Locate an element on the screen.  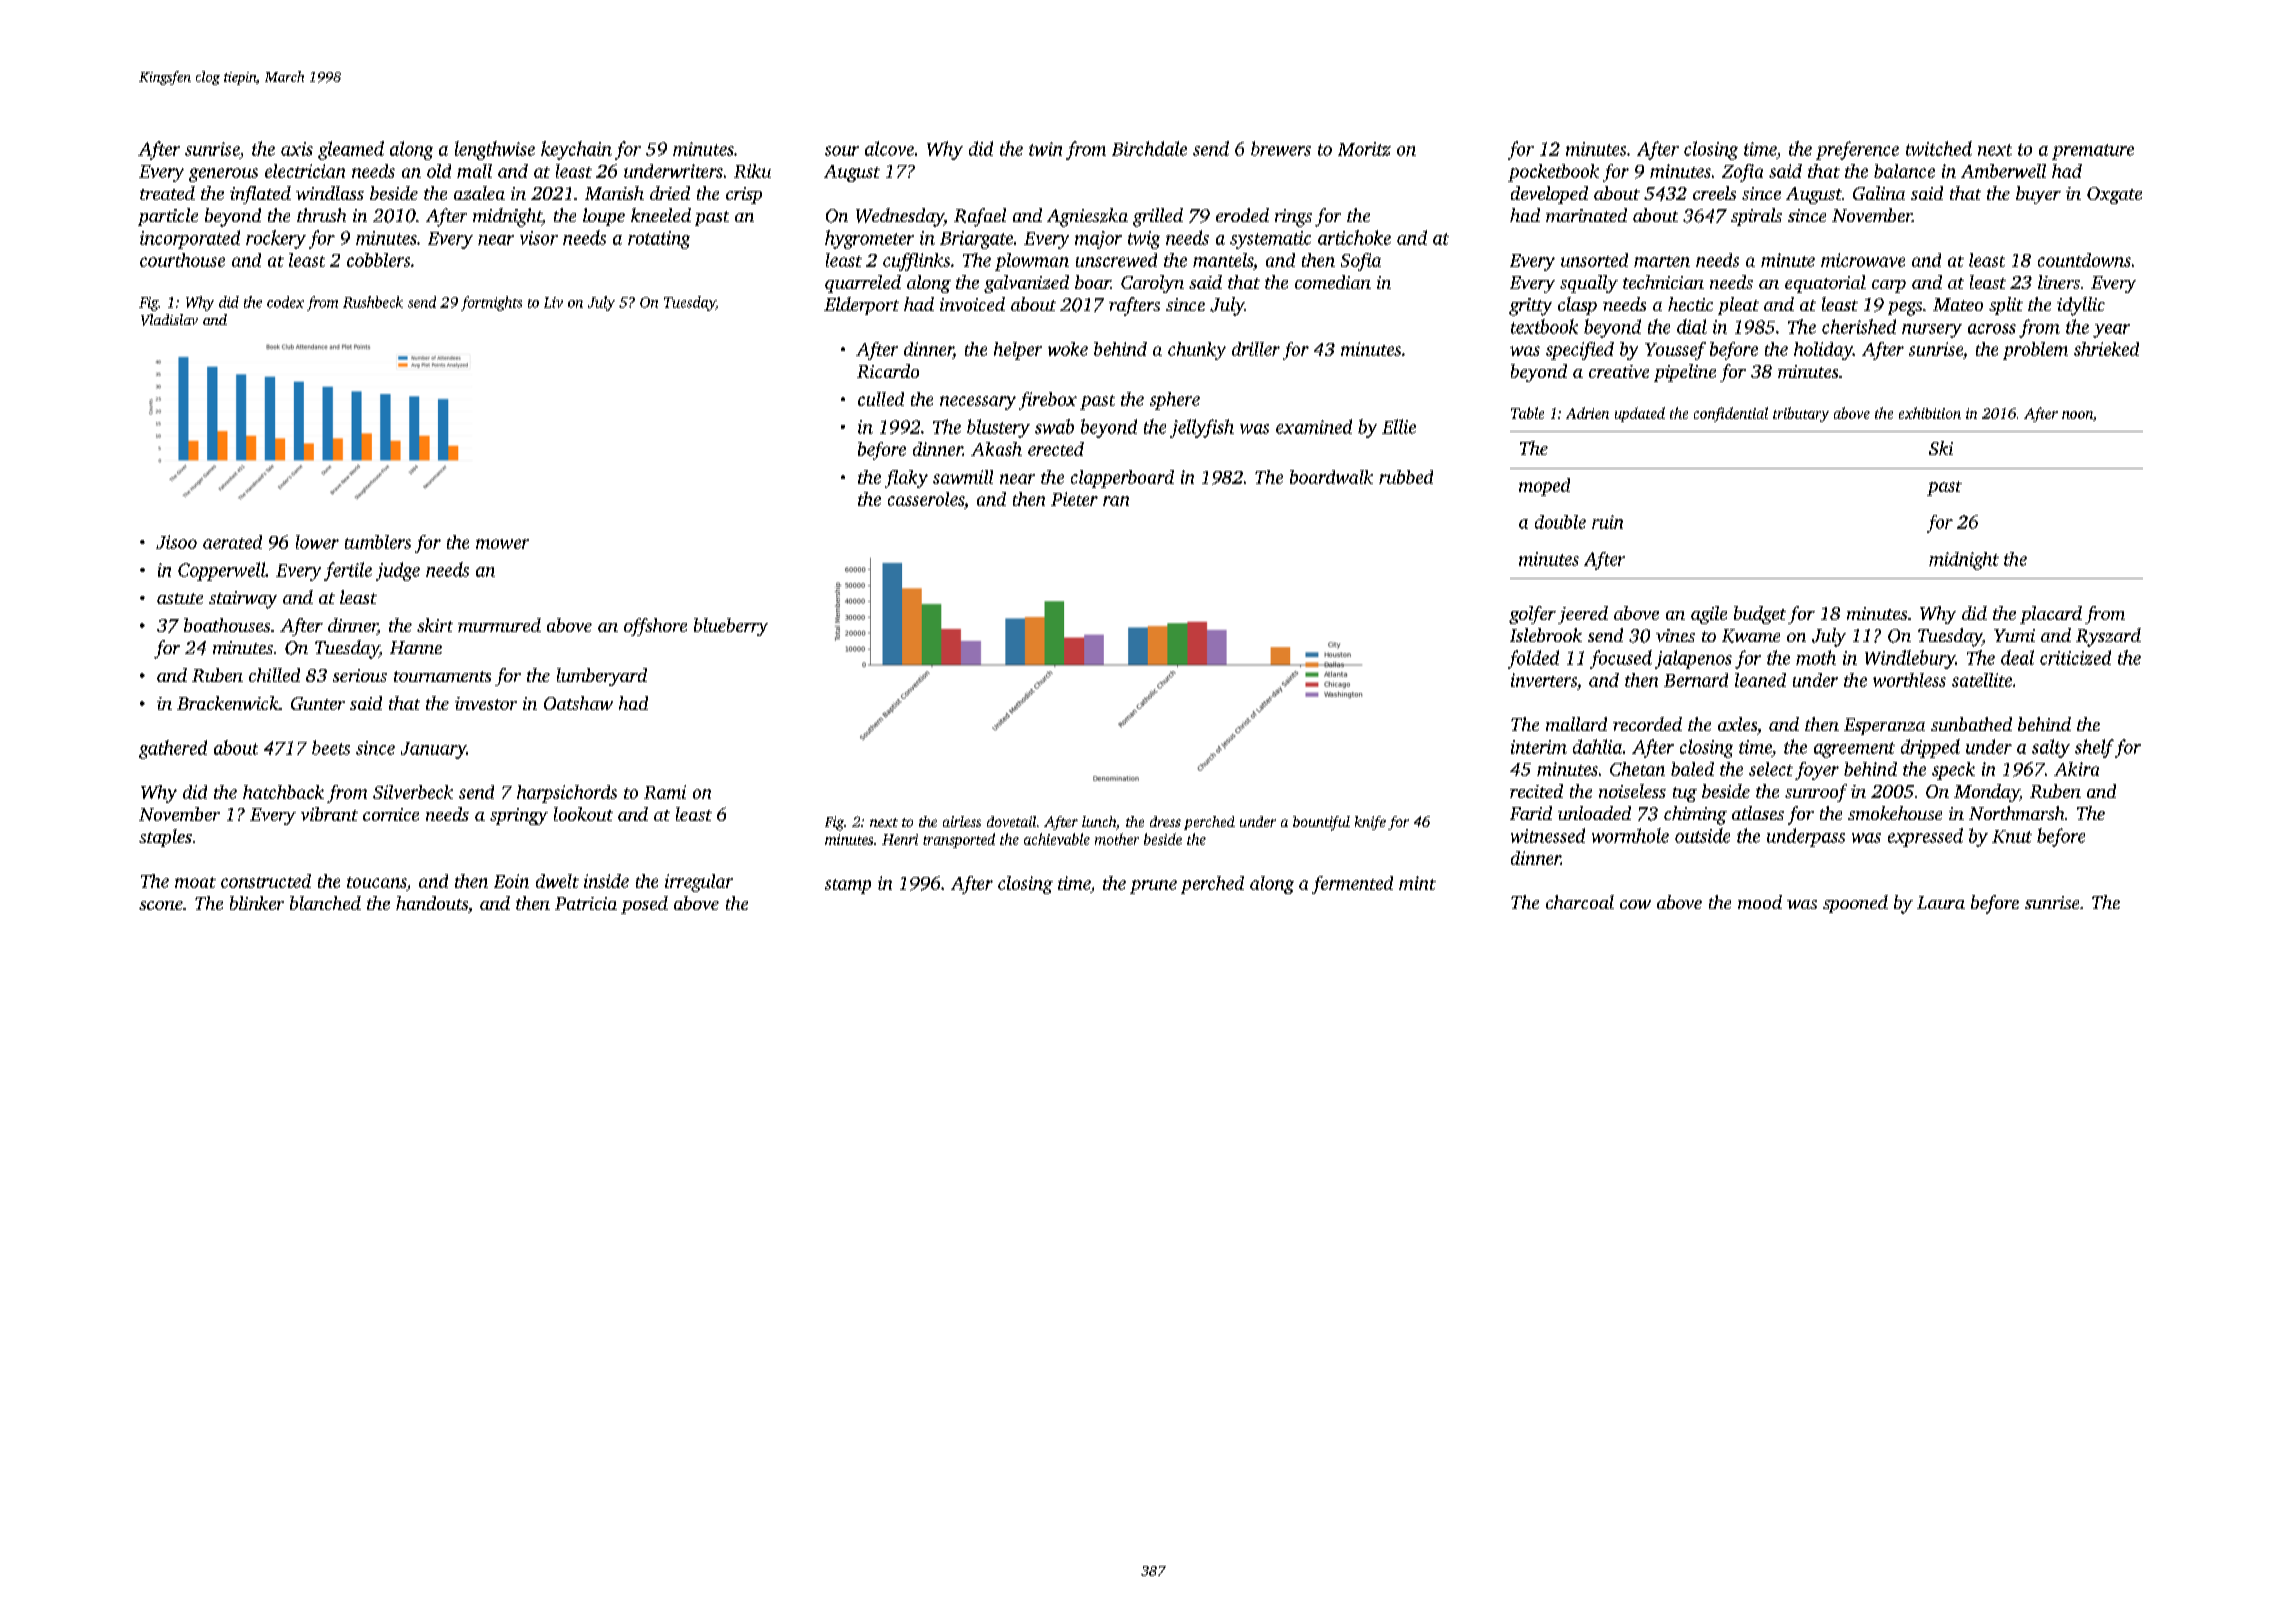
interim is located at coordinates (1539, 747).
